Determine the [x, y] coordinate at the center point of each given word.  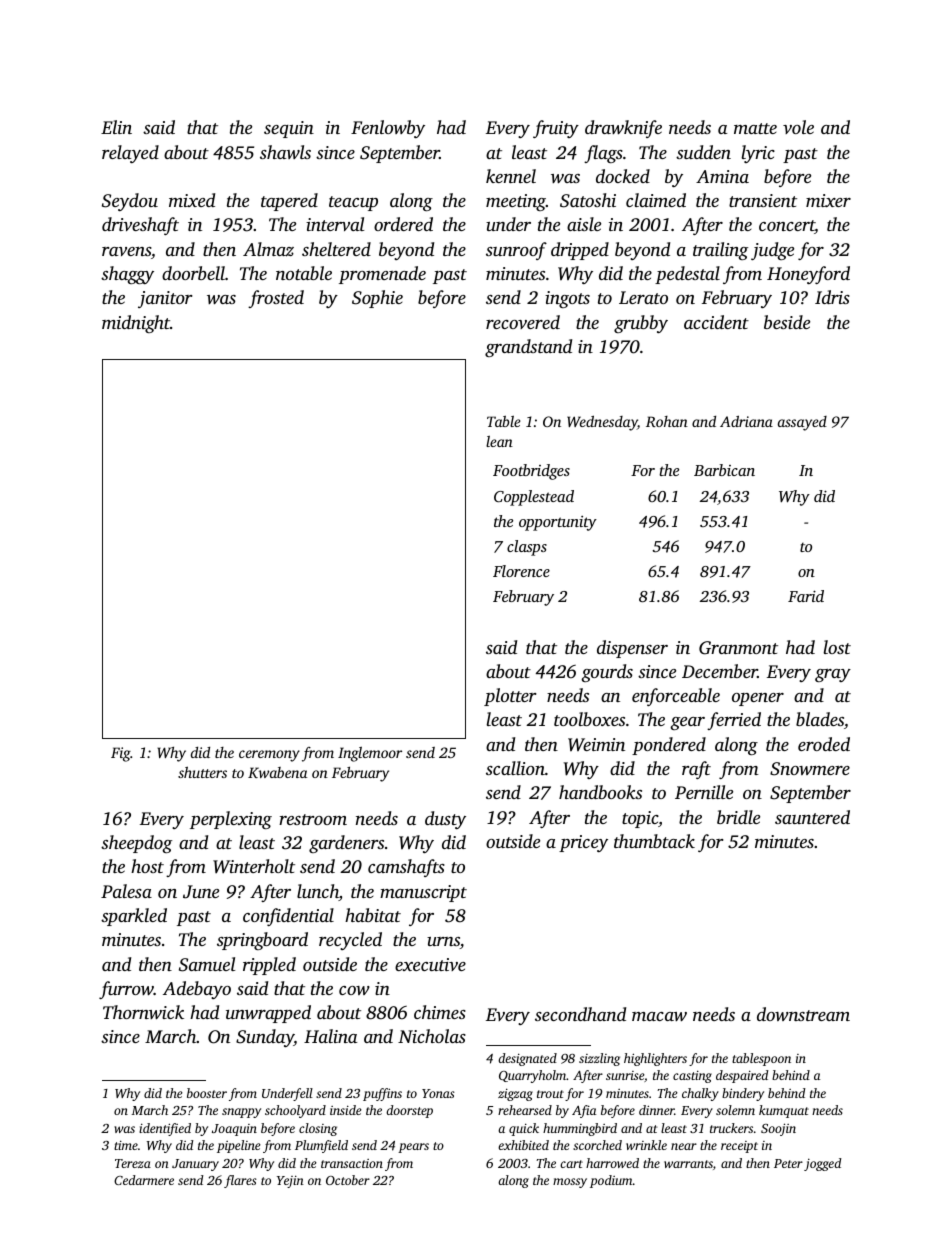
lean [499, 441]
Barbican [724, 470]
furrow [126, 990]
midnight [136, 324]
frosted [276, 299]
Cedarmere [144, 1180]
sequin [289, 129]
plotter [510, 697]
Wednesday [602, 423]
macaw [659, 1016]
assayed [802, 423]
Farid [806, 596]
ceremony [269, 756]
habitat [373, 915]
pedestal [687, 275]
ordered [403, 224]
